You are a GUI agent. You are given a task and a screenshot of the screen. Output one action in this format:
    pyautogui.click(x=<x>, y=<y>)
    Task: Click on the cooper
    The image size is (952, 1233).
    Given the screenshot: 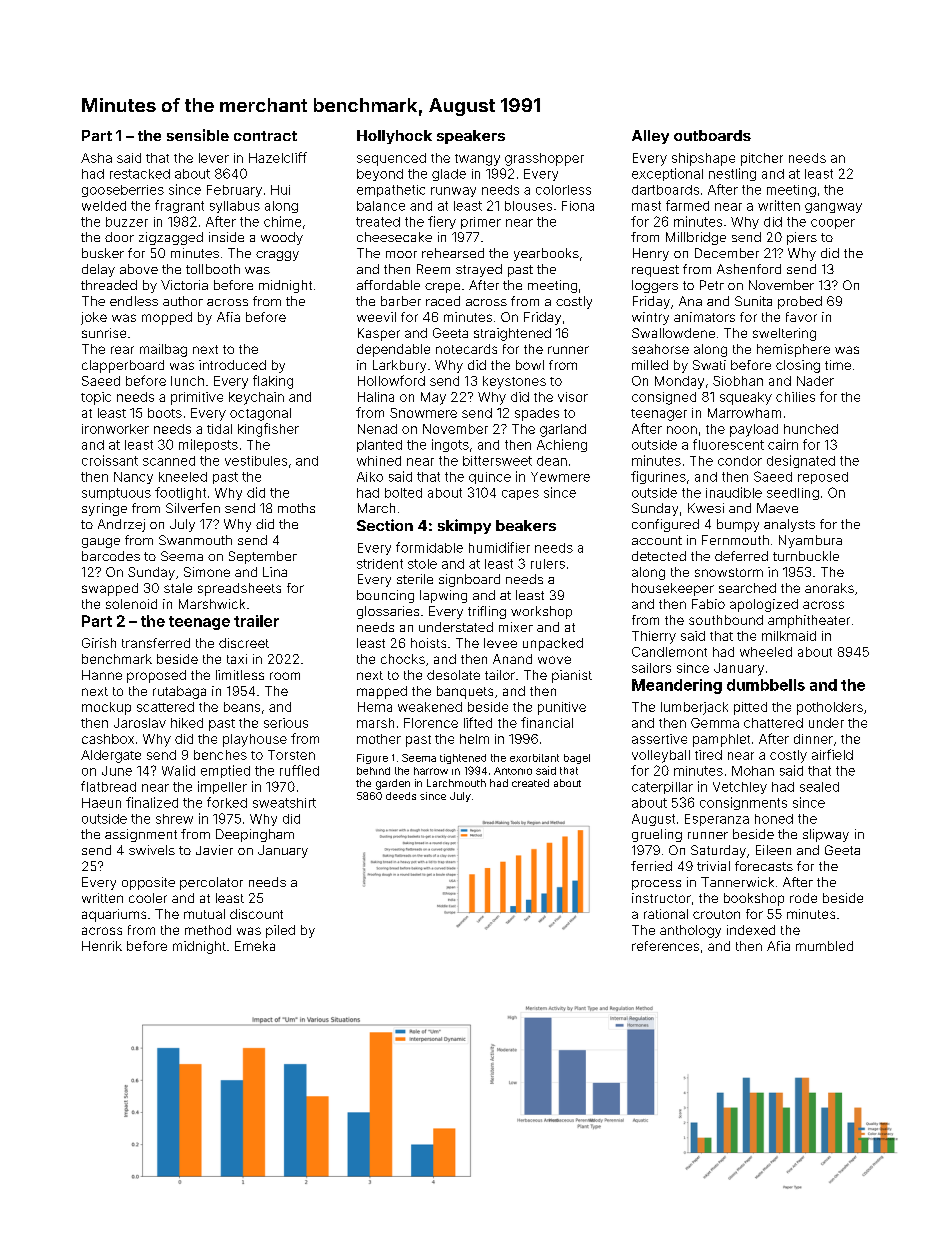 What is the action you would take?
    pyautogui.click(x=833, y=224)
